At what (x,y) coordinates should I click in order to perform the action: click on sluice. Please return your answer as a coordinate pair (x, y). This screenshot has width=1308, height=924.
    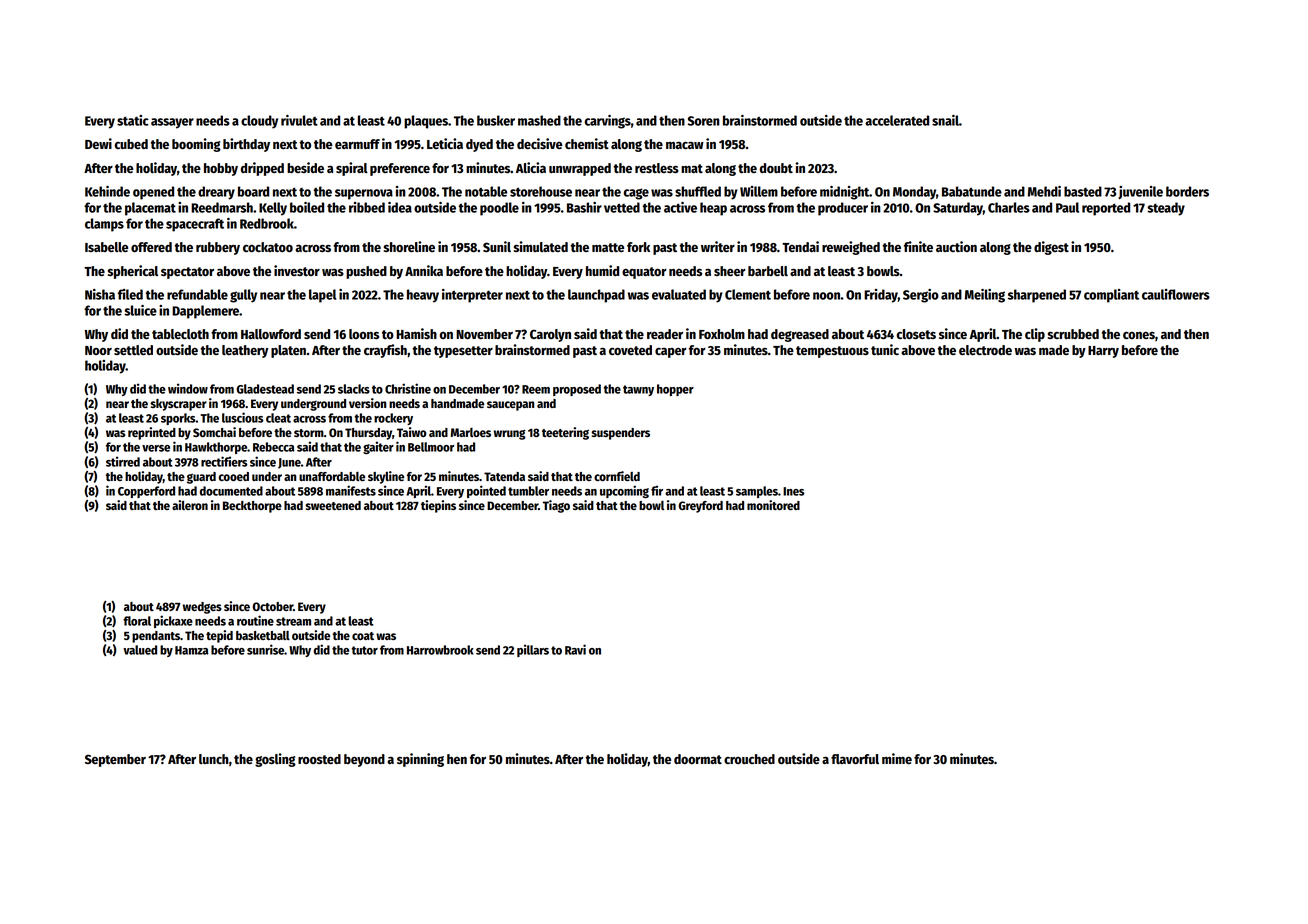
    Looking at the image, I should click on (140, 310).
